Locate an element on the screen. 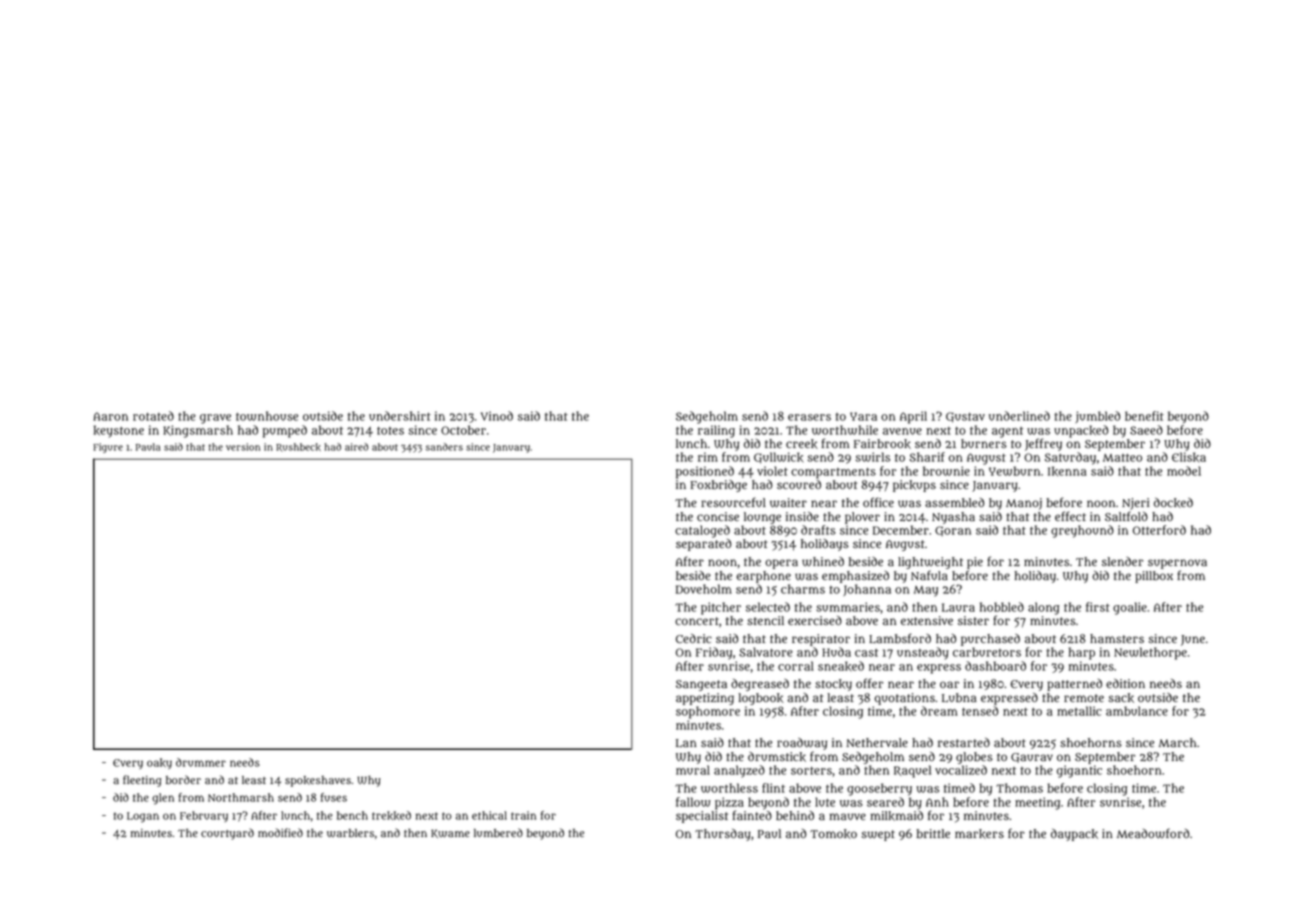  first is located at coordinates (1098, 607).
